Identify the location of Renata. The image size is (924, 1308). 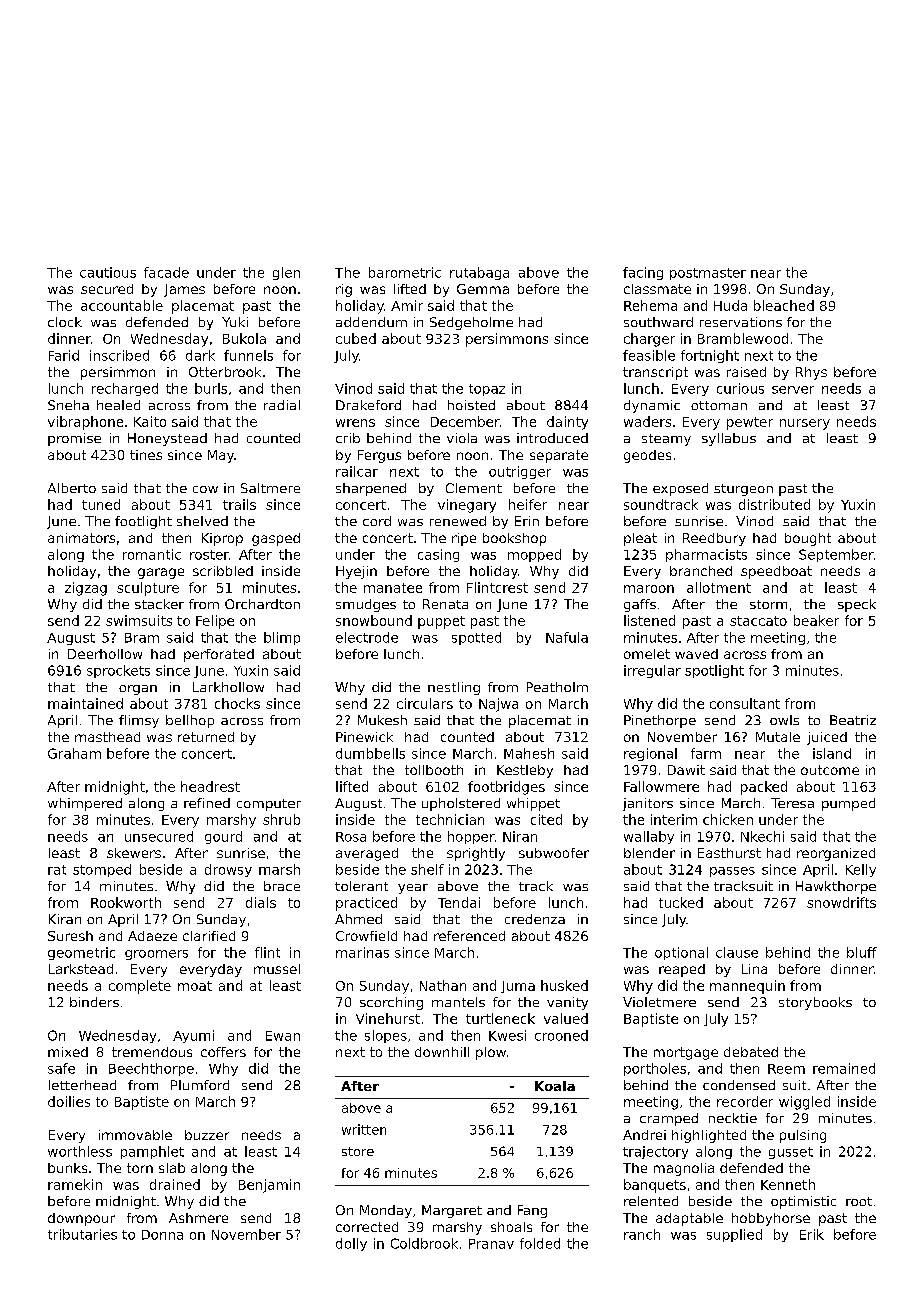
(445, 604).
